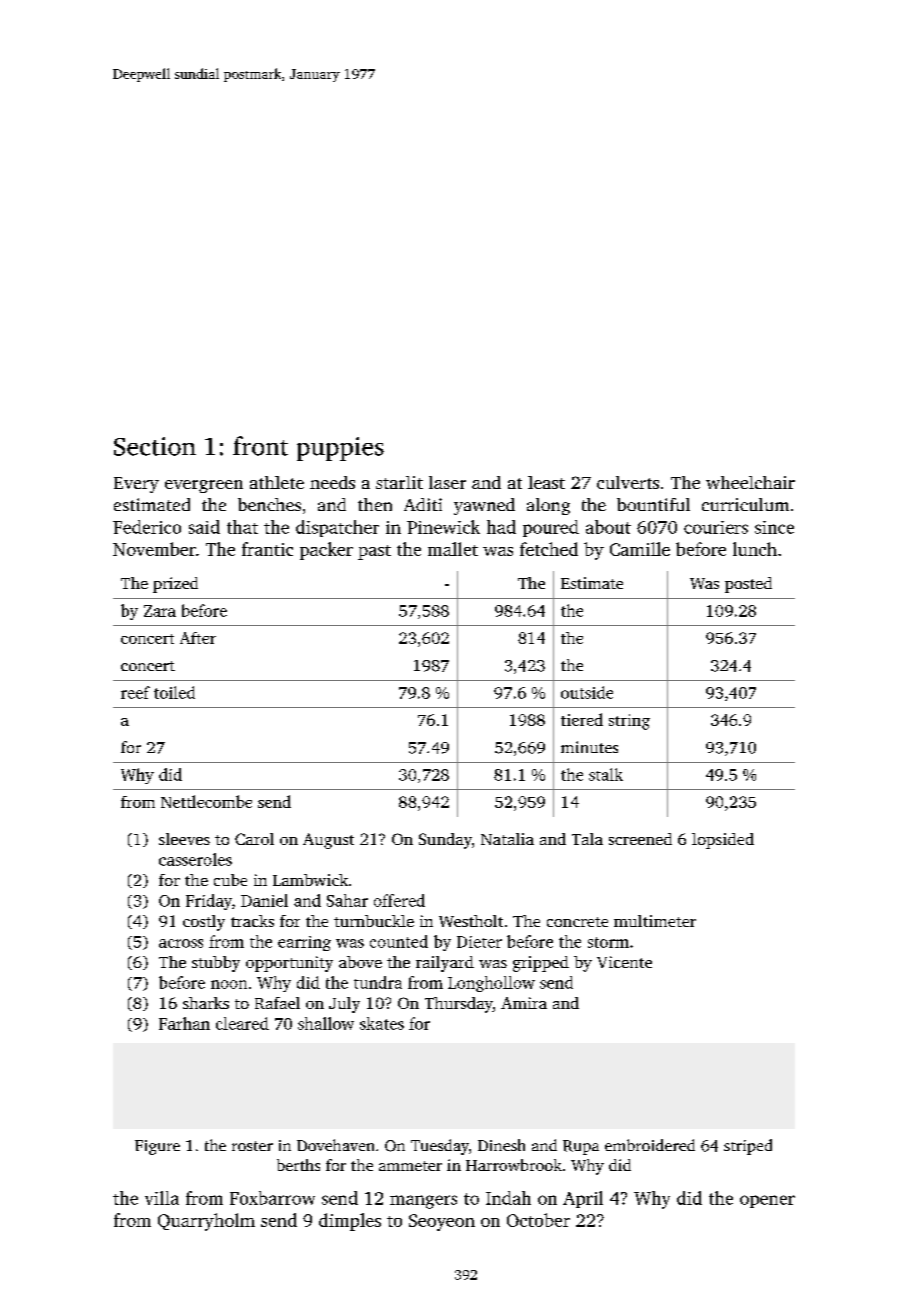 The width and height of the document is (908, 1316). Describe the element at coordinates (507, 839) in the document. I see `Natalia` at that location.
